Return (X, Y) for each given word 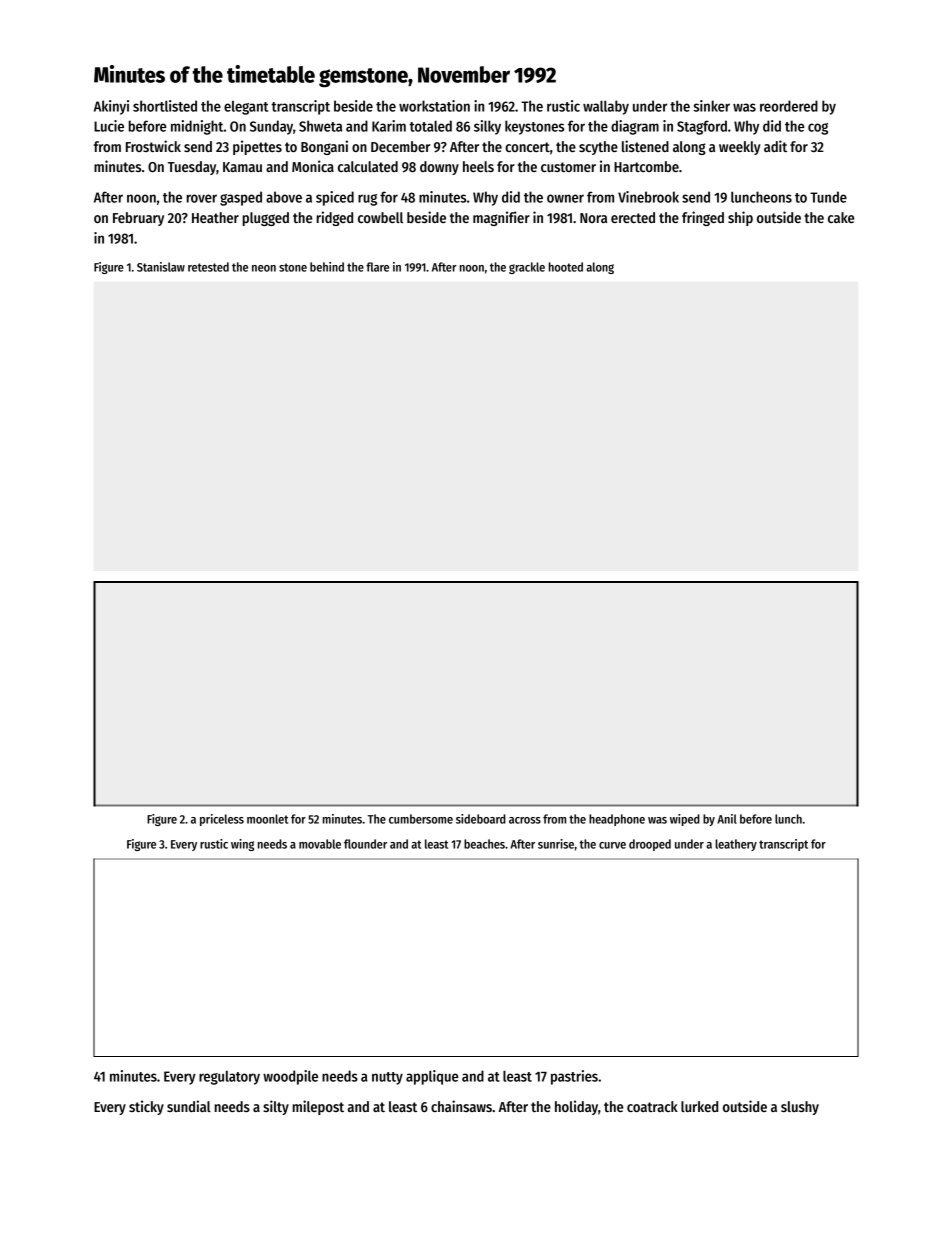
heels (478, 166)
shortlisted (165, 106)
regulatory (229, 1078)
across (525, 820)
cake (841, 217)
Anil (727, 819)
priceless (222, 820)
